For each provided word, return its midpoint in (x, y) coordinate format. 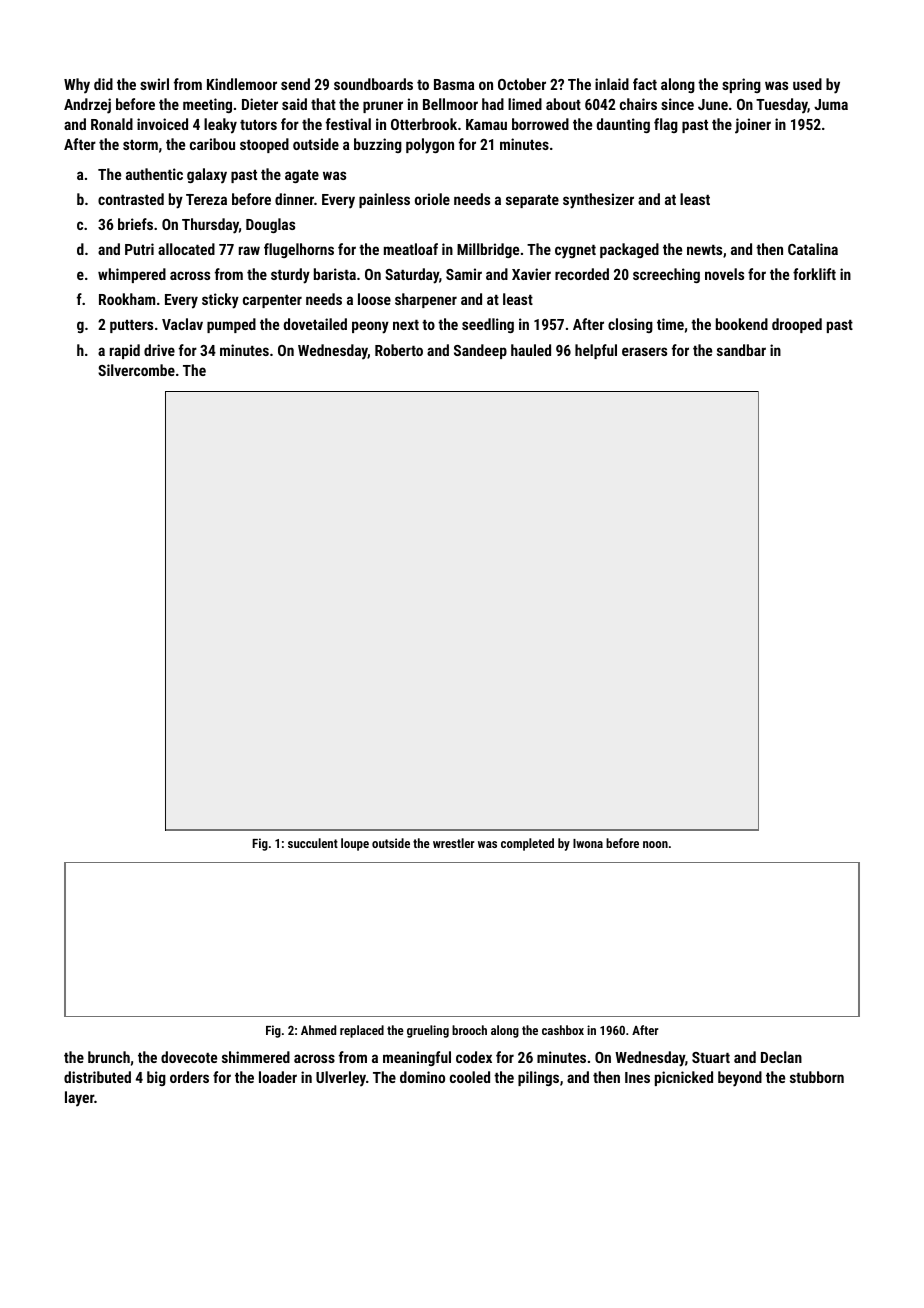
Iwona (588, 843)
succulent (313, 843)
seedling (488, 325)
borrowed (540, 124)
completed (527, 844)
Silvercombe (136, 370)
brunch (109, 1057)
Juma (831, 104)
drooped (797, 325)
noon (655, 844)
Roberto (399, 350)
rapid (125, 351)
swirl (154, 84)
